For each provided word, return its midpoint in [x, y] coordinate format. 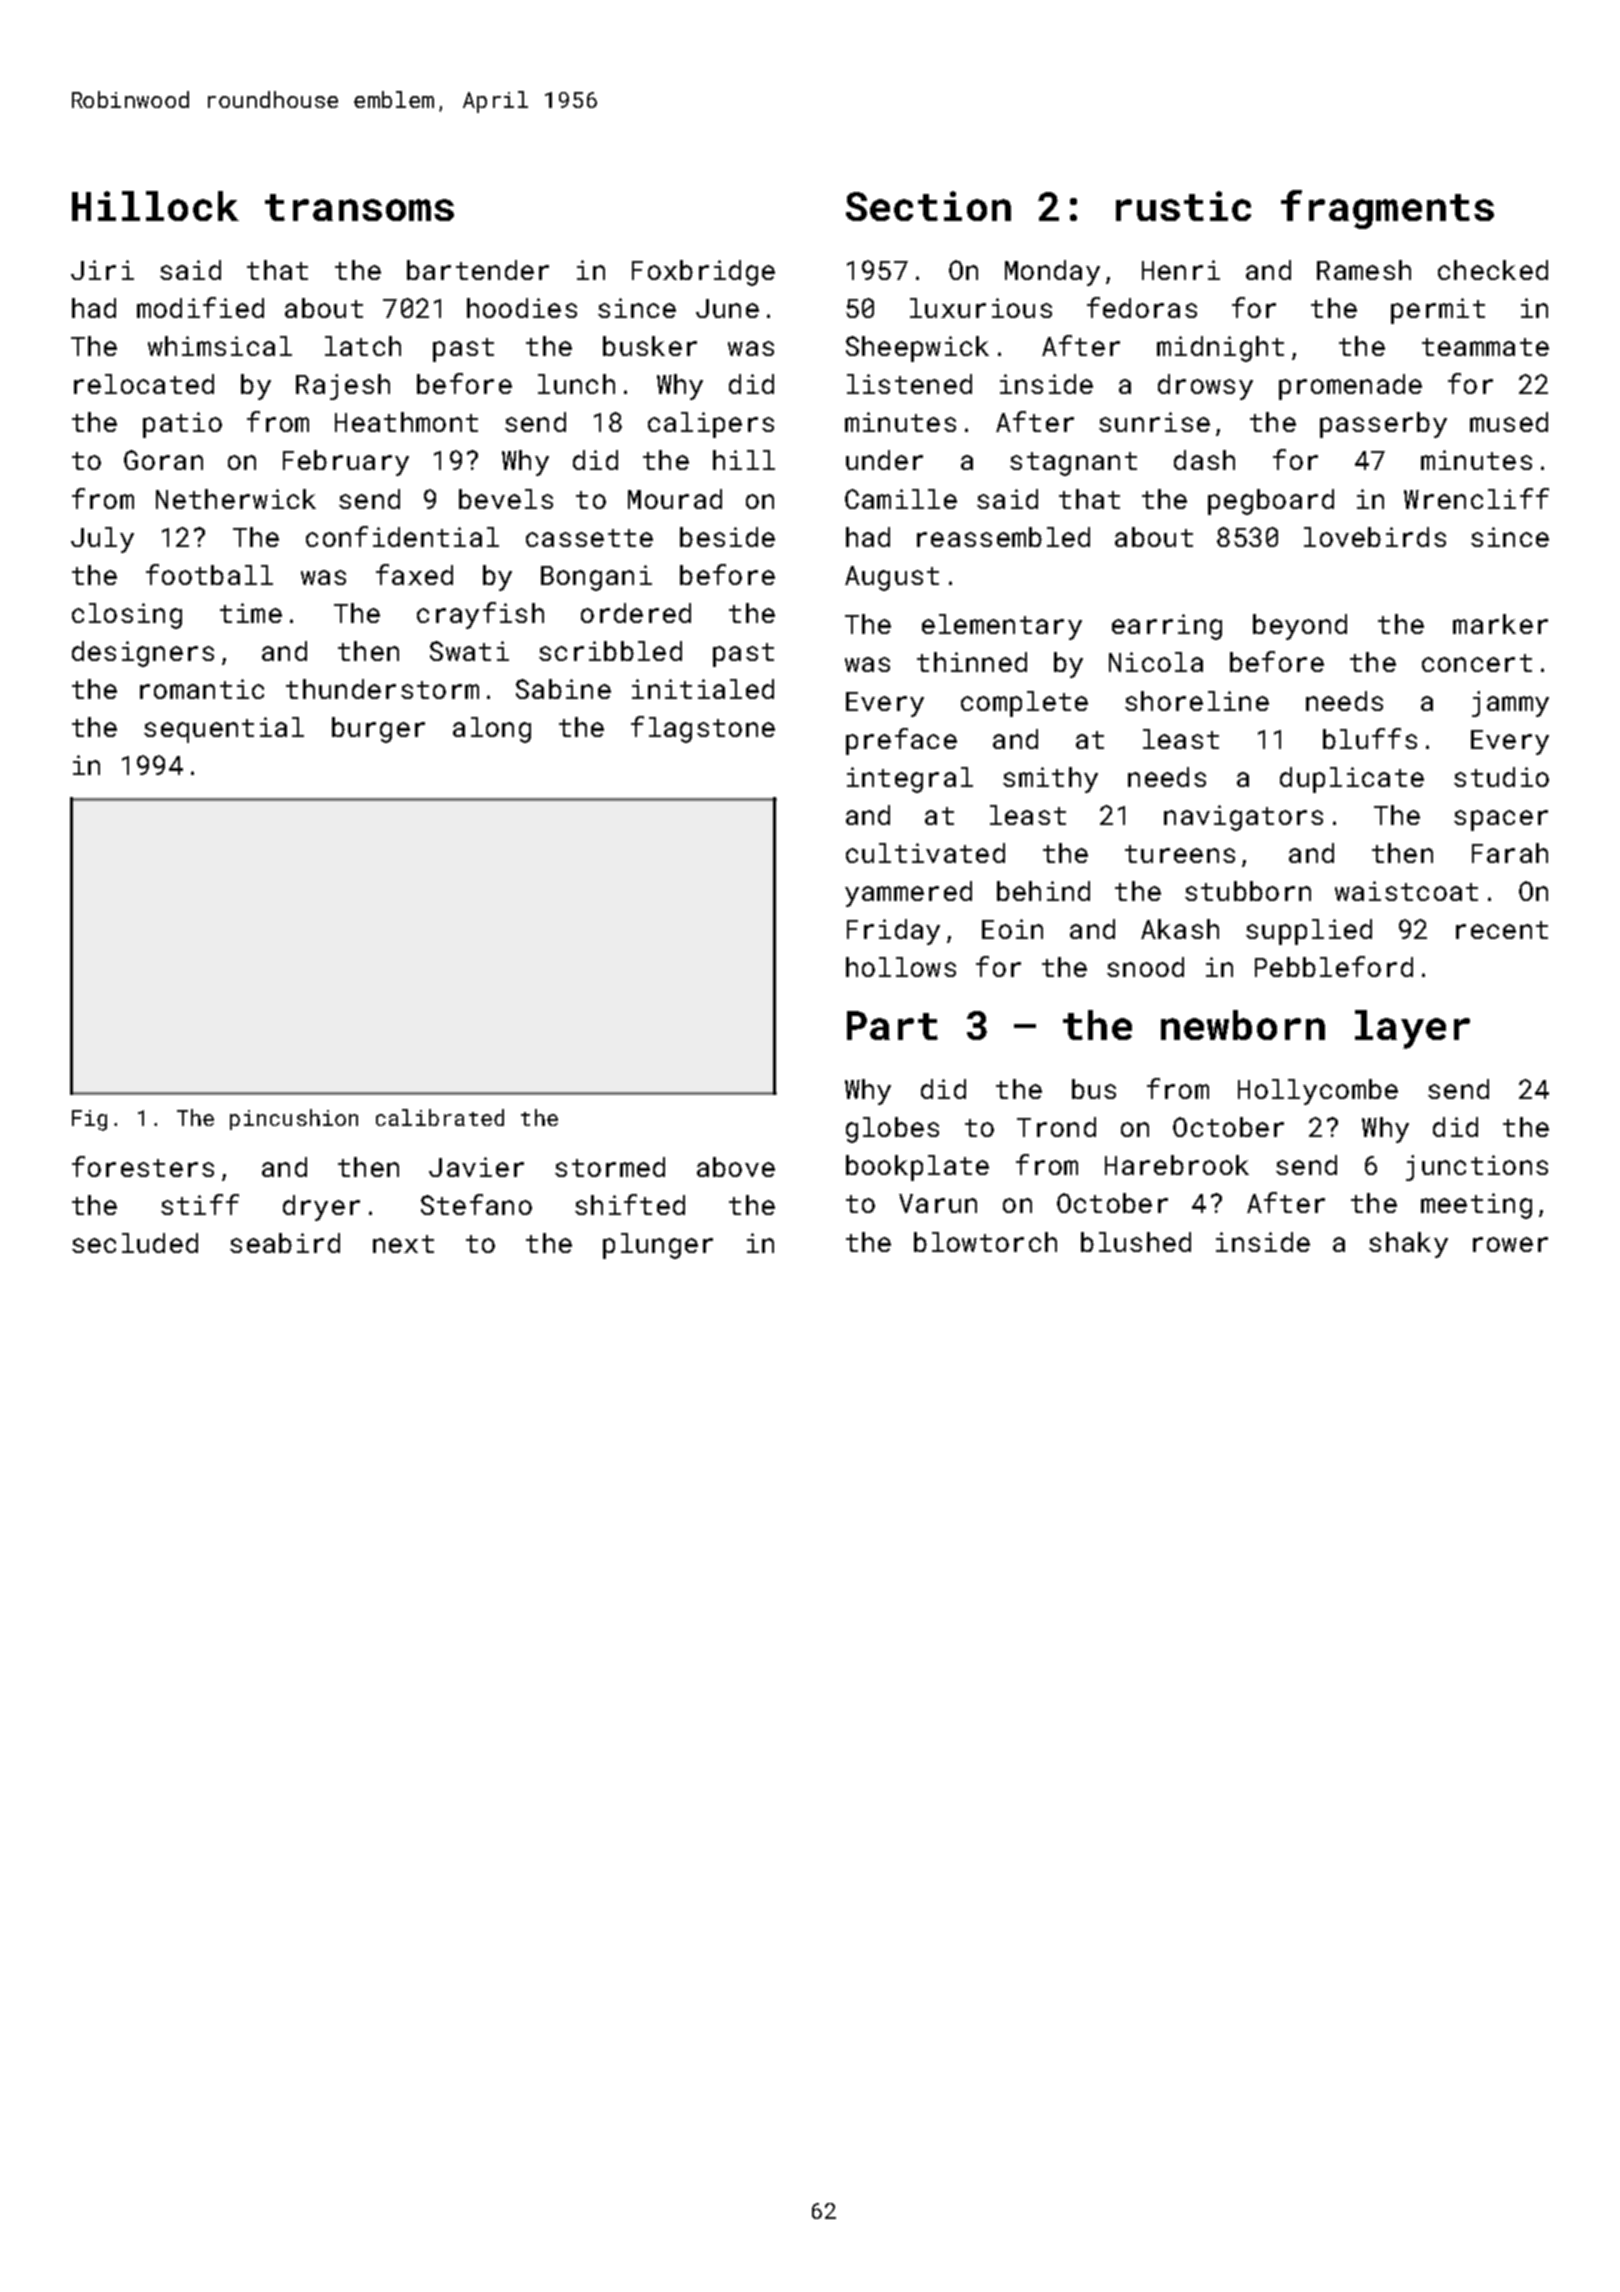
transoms [359, 207]
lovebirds [1375, 537]
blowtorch [985, 1242]
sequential [224, 730]
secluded [135, 1243]
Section [928, 206]
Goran [163, 460]
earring [1167, 627]
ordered [636, 613]
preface [901, 741]
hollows [901, 967]
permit [1438, 311]
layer [1412, 1029]
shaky [1408, 1245]
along [492, 730]
